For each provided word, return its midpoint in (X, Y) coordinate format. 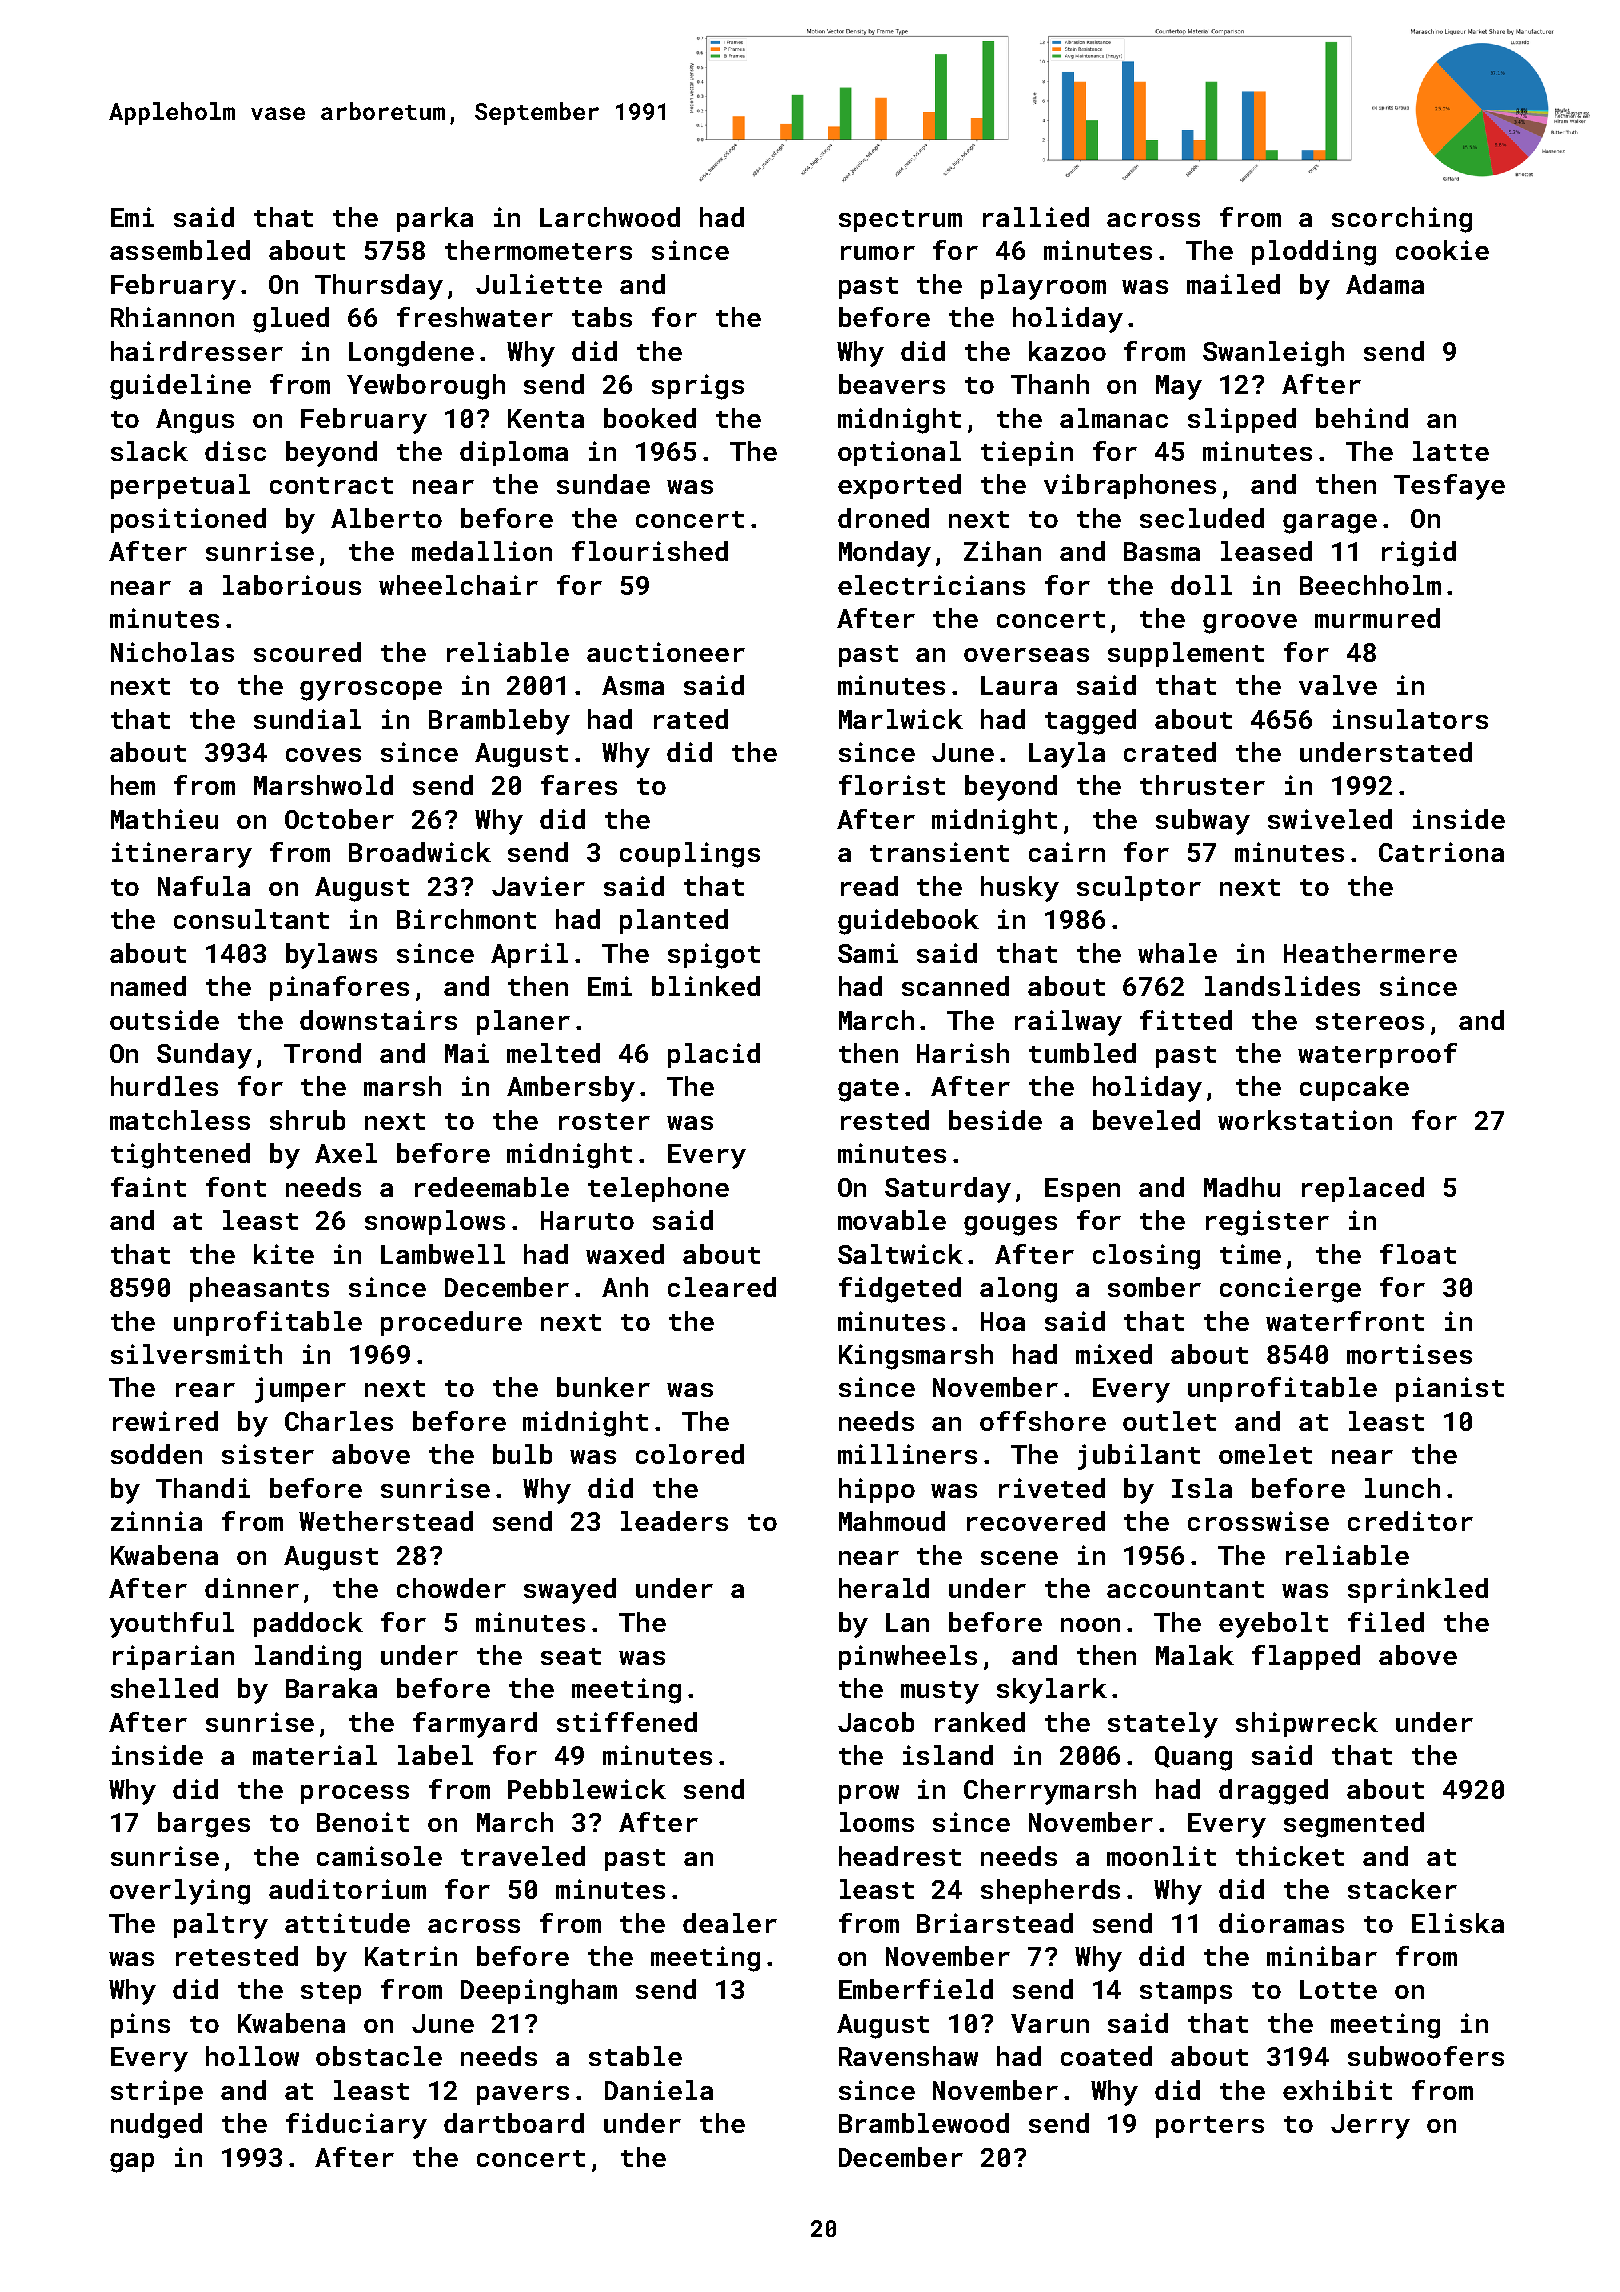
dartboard (514, 2123)
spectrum (900, 221)
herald (884, 1588)
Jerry (1370, 2126)
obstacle (379, 2056)
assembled (180, 250)
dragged (1273, 1792)
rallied (1036, 217)
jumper (300, 1390)
